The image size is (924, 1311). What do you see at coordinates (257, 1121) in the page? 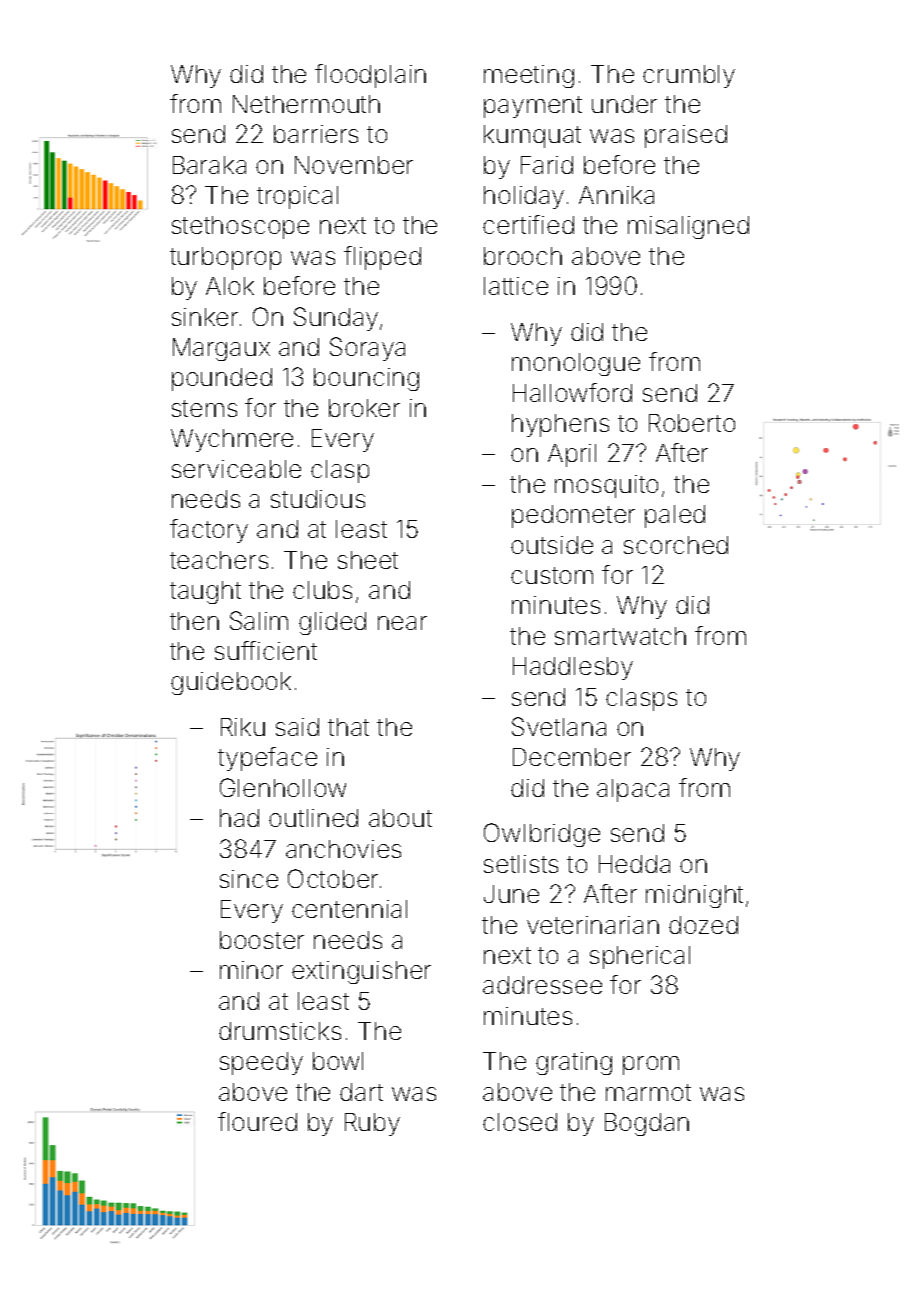
I see `floured` at bounding box center [257, 1121].
